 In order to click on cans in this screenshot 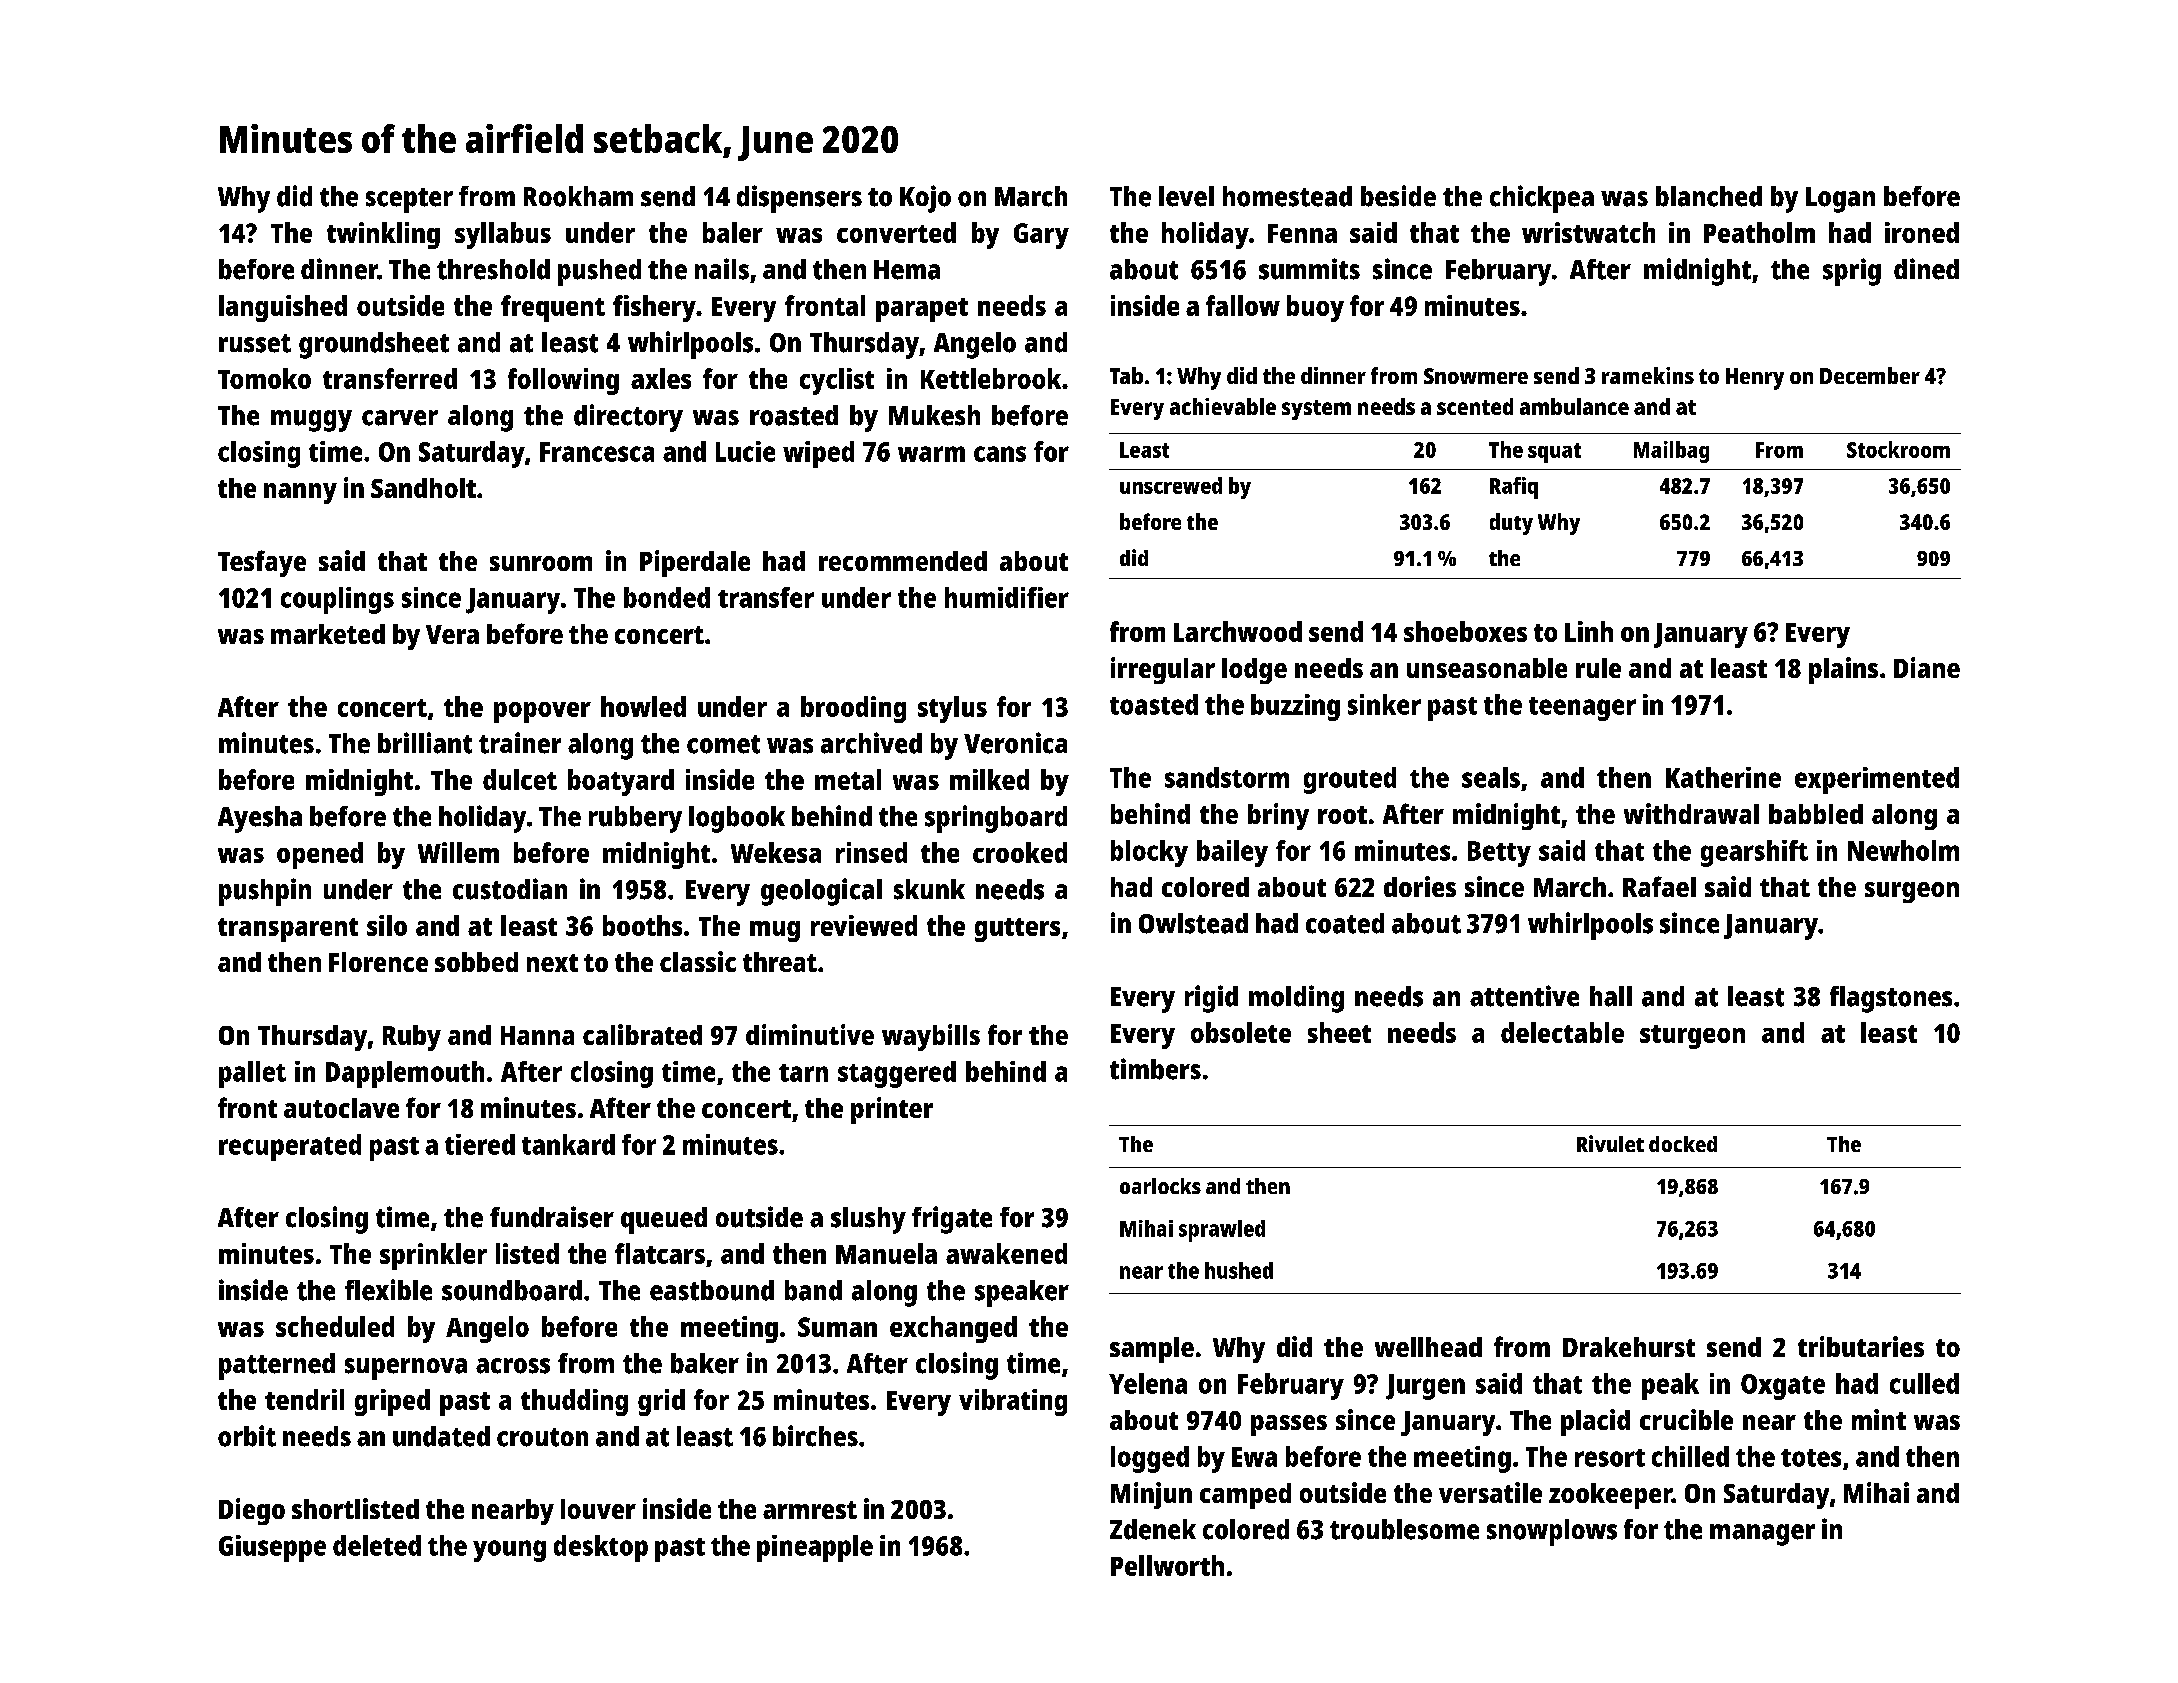, I will do `click(1000, 454)`.
